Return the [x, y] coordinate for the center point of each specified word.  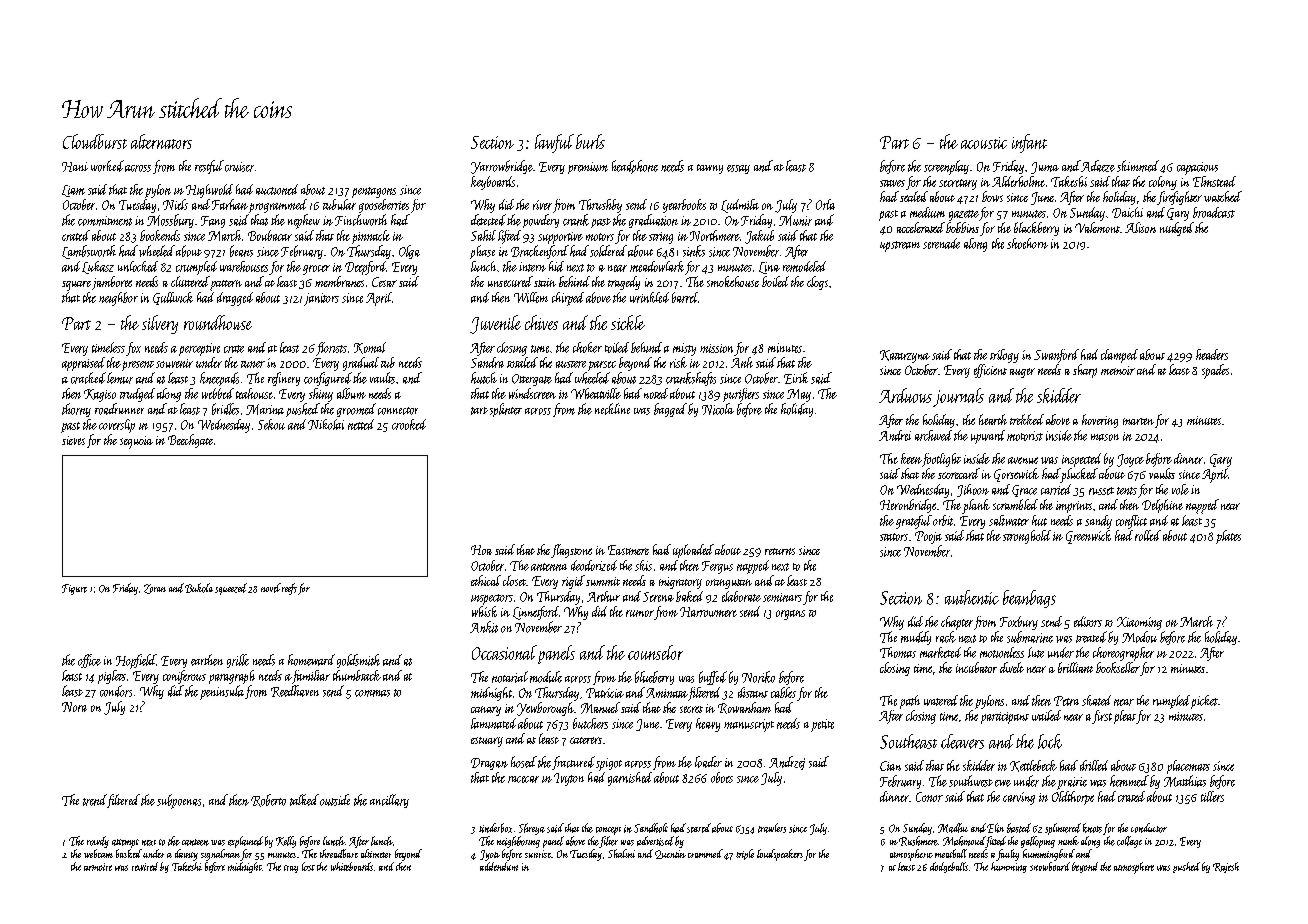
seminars [782, 597]
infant [1029, 143]
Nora [74, 707]
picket [1204, 702]
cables [783, 692]
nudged [1177, 229]
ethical [486, 580]
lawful [554, 143]
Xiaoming [1139, 623]
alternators [161, 141]
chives [541, 322]
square [76, 286]
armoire [98, 867]
